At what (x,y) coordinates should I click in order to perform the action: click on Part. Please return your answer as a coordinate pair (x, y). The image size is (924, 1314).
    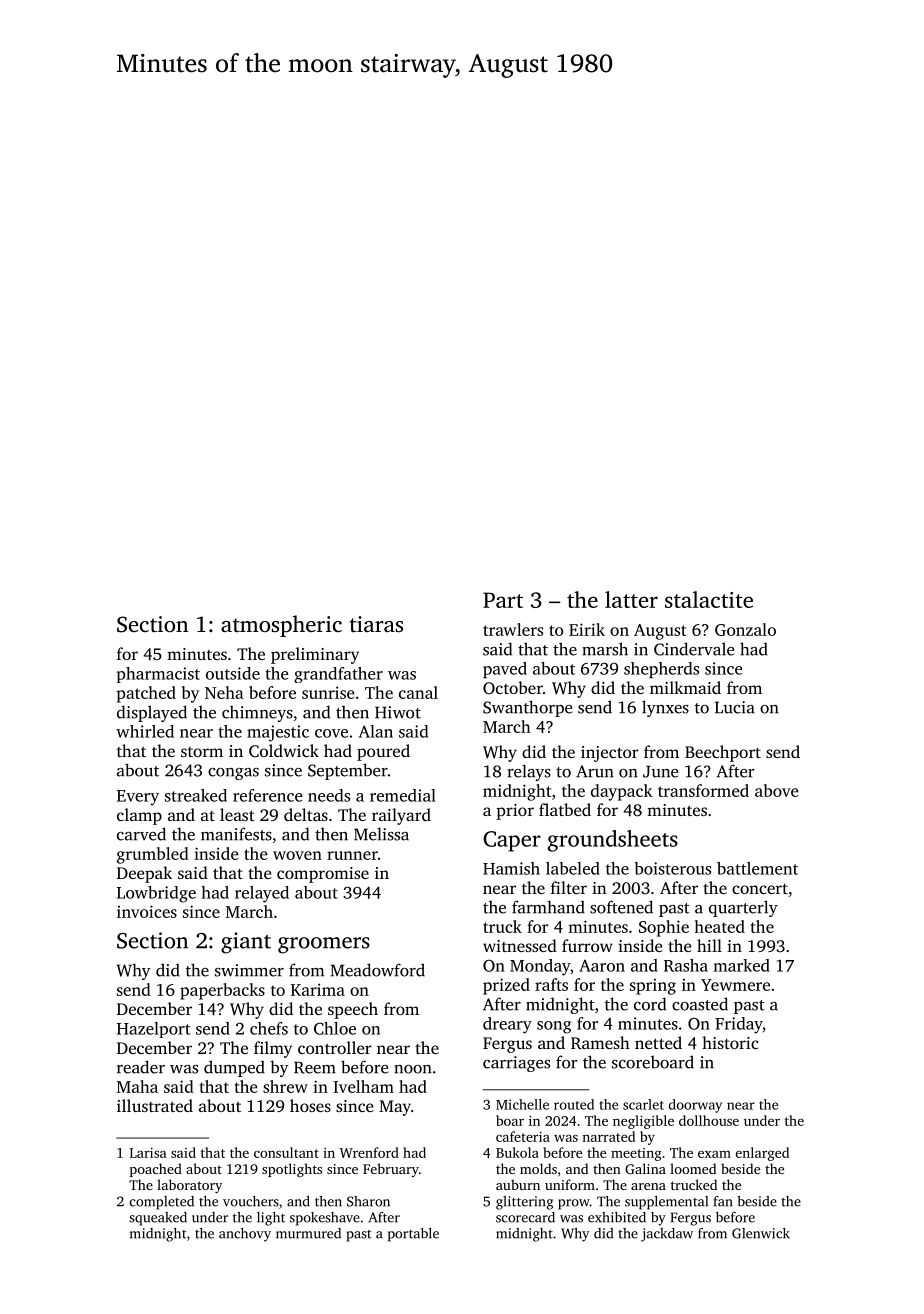
    Looking at the image, I should click on (503, 600).
